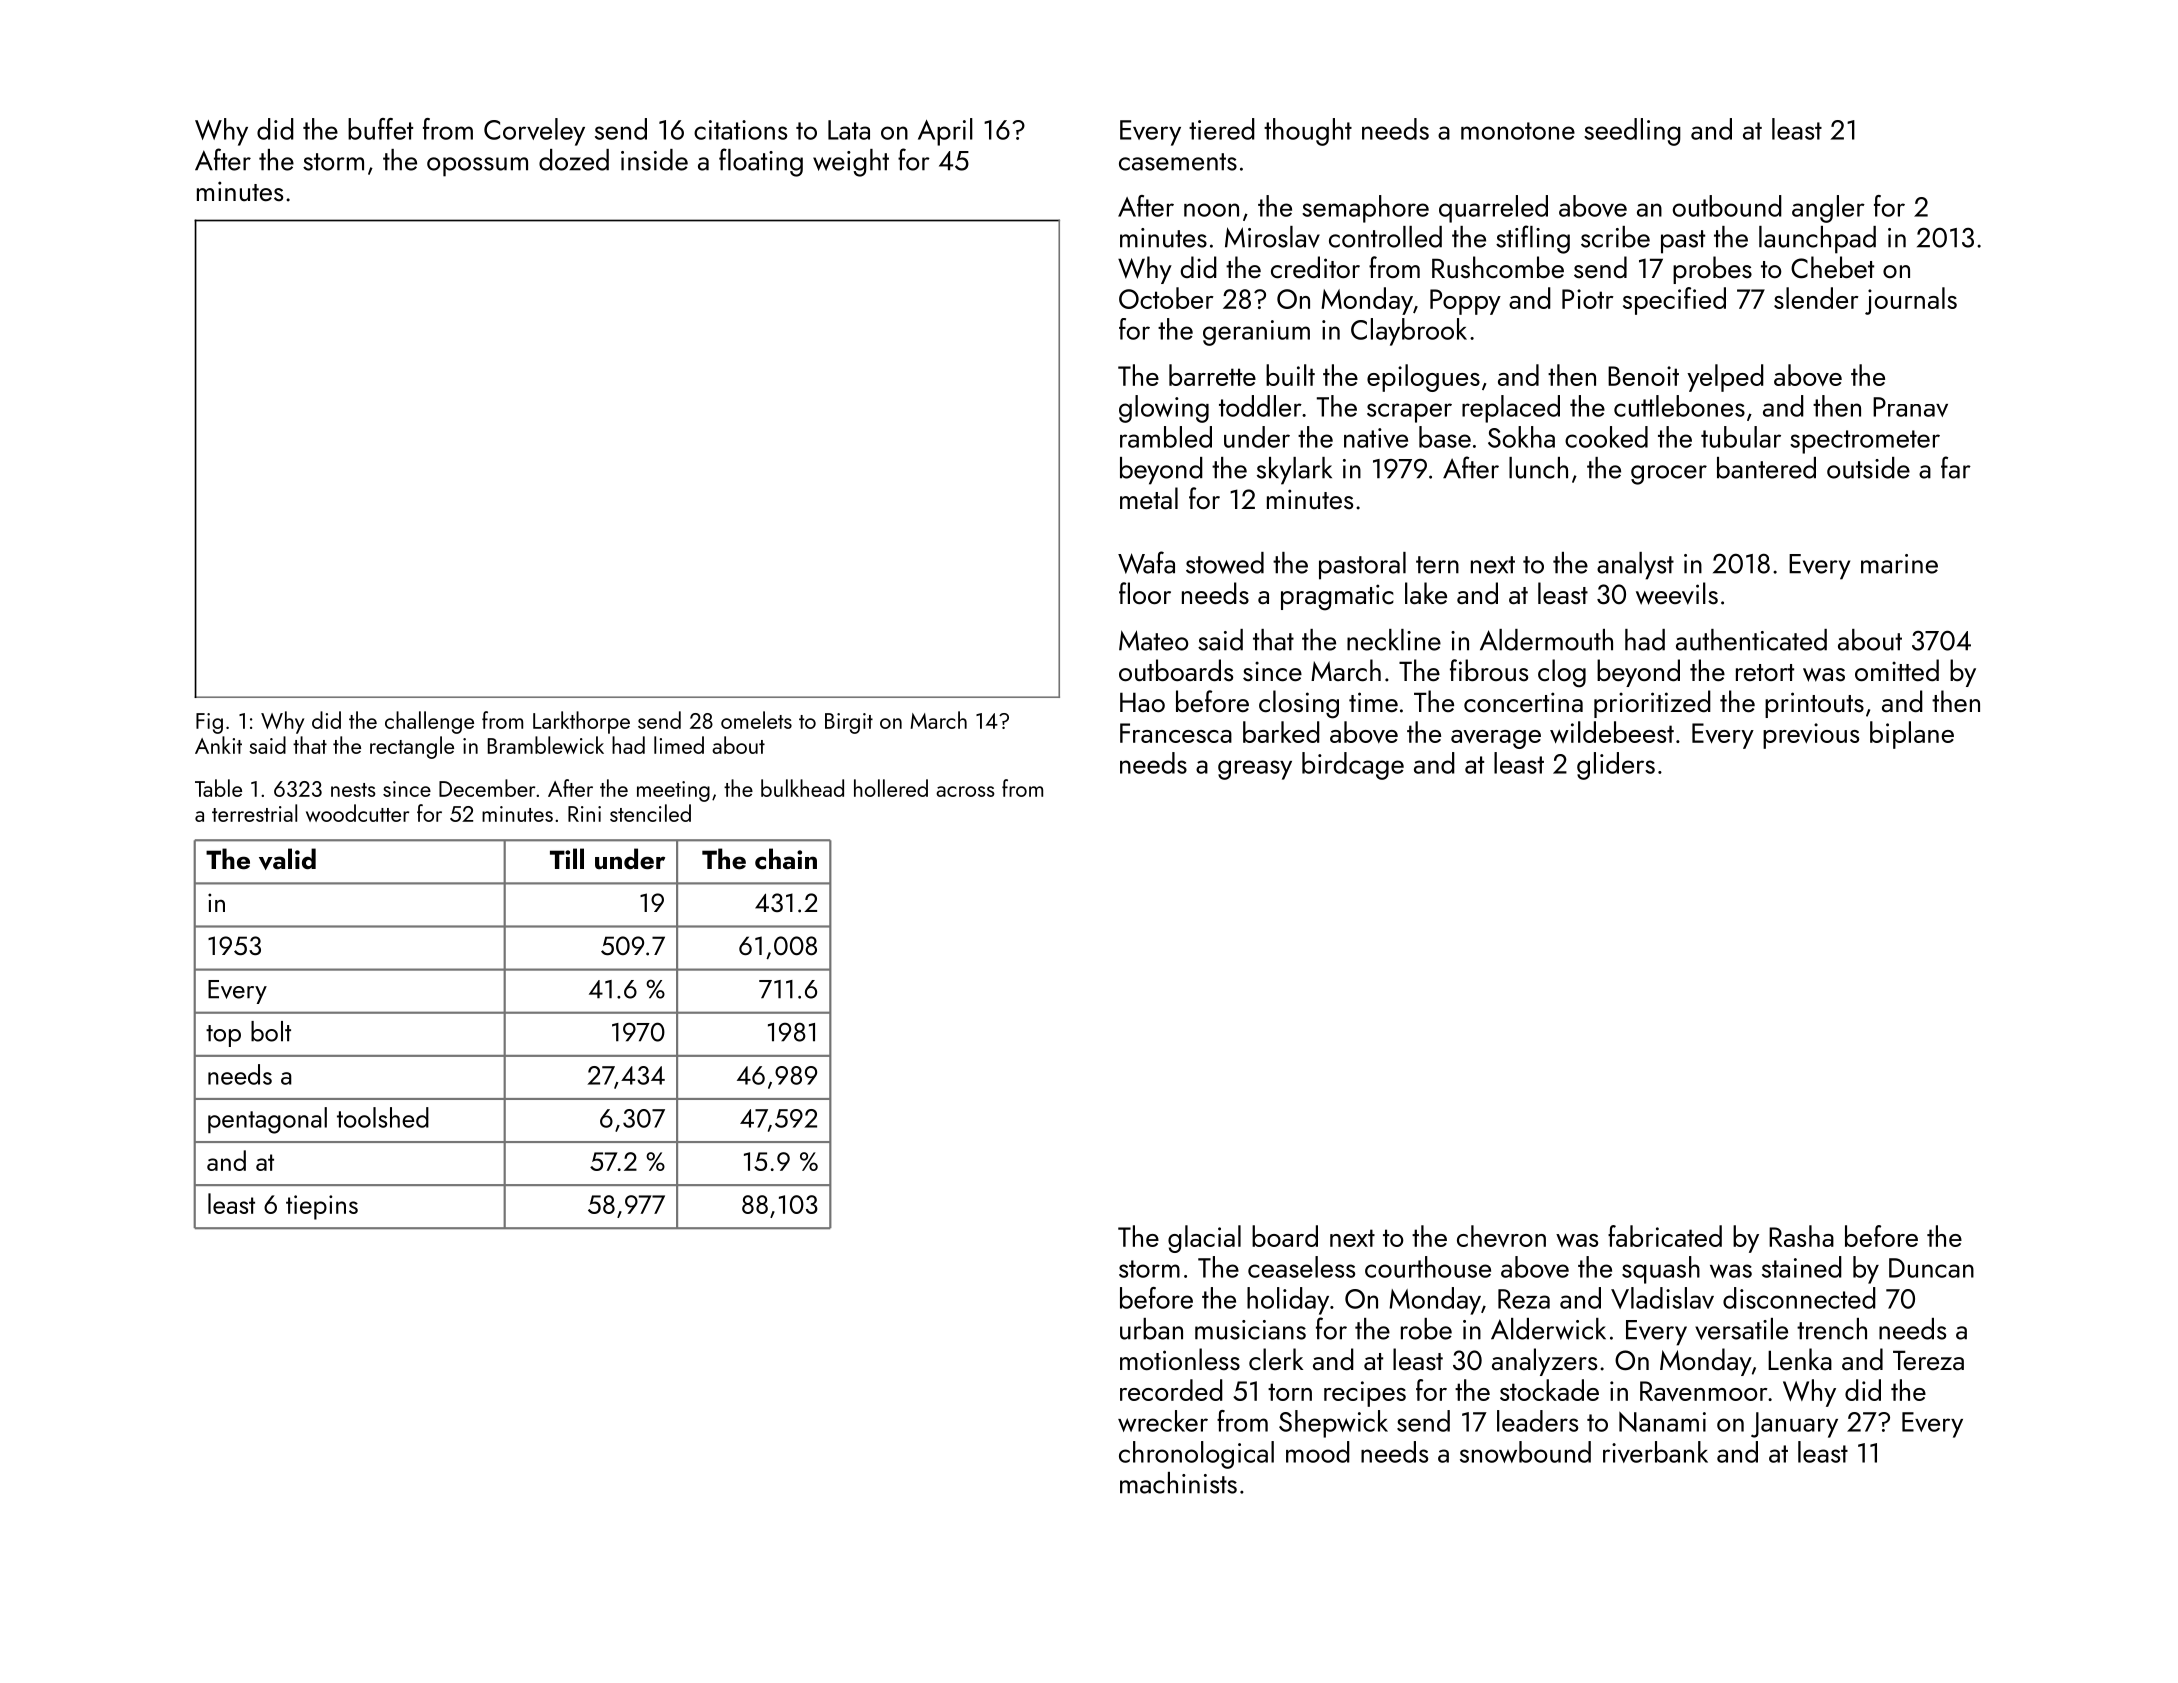 This image has width=2178, height=1683. What do you see at coordinates (322, 1207) in the image?
I see `tiepins` at bounding box center [322, 1207].
